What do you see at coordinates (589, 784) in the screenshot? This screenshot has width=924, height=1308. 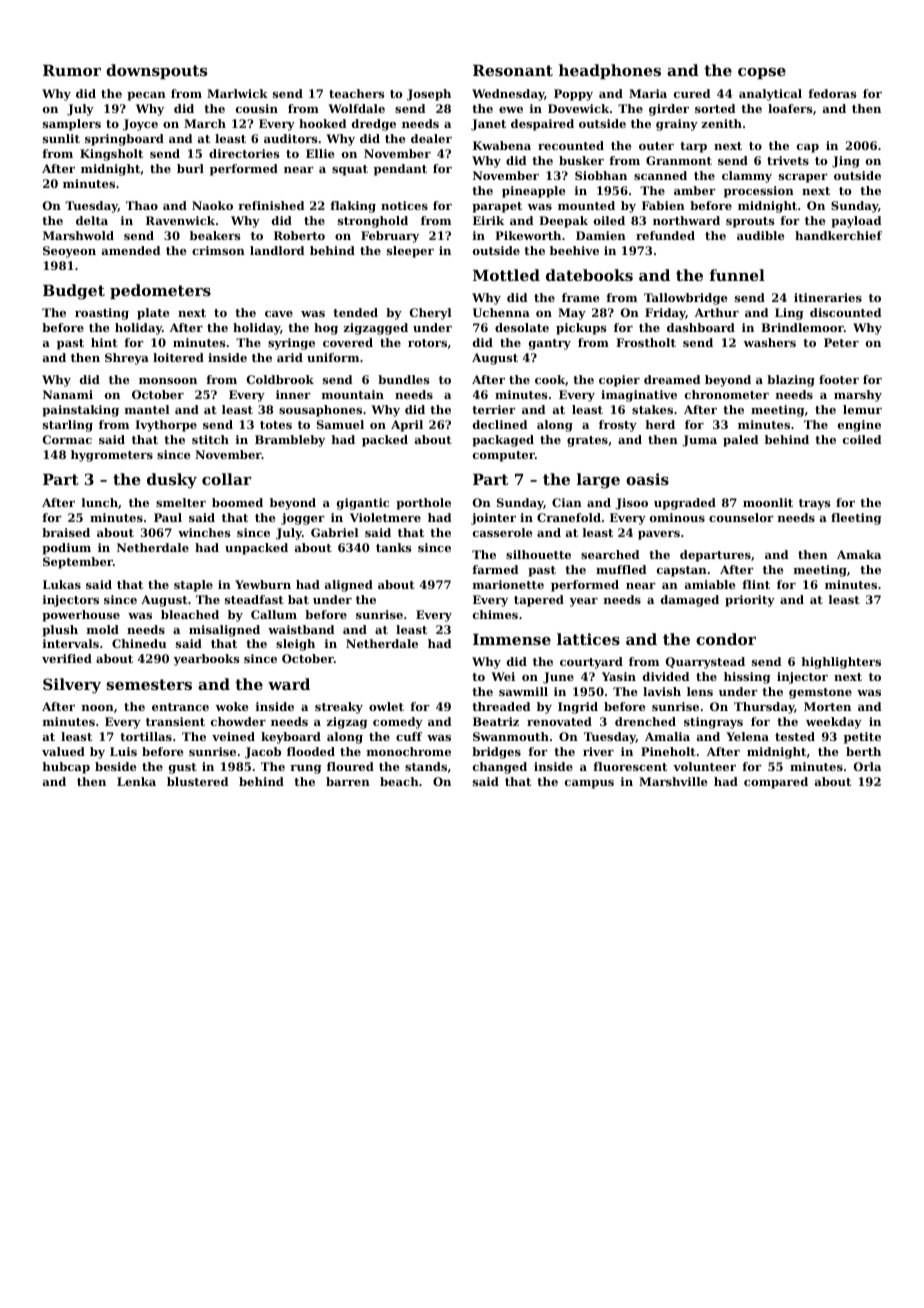 I see `campus` at bounding box center [589, 784].
